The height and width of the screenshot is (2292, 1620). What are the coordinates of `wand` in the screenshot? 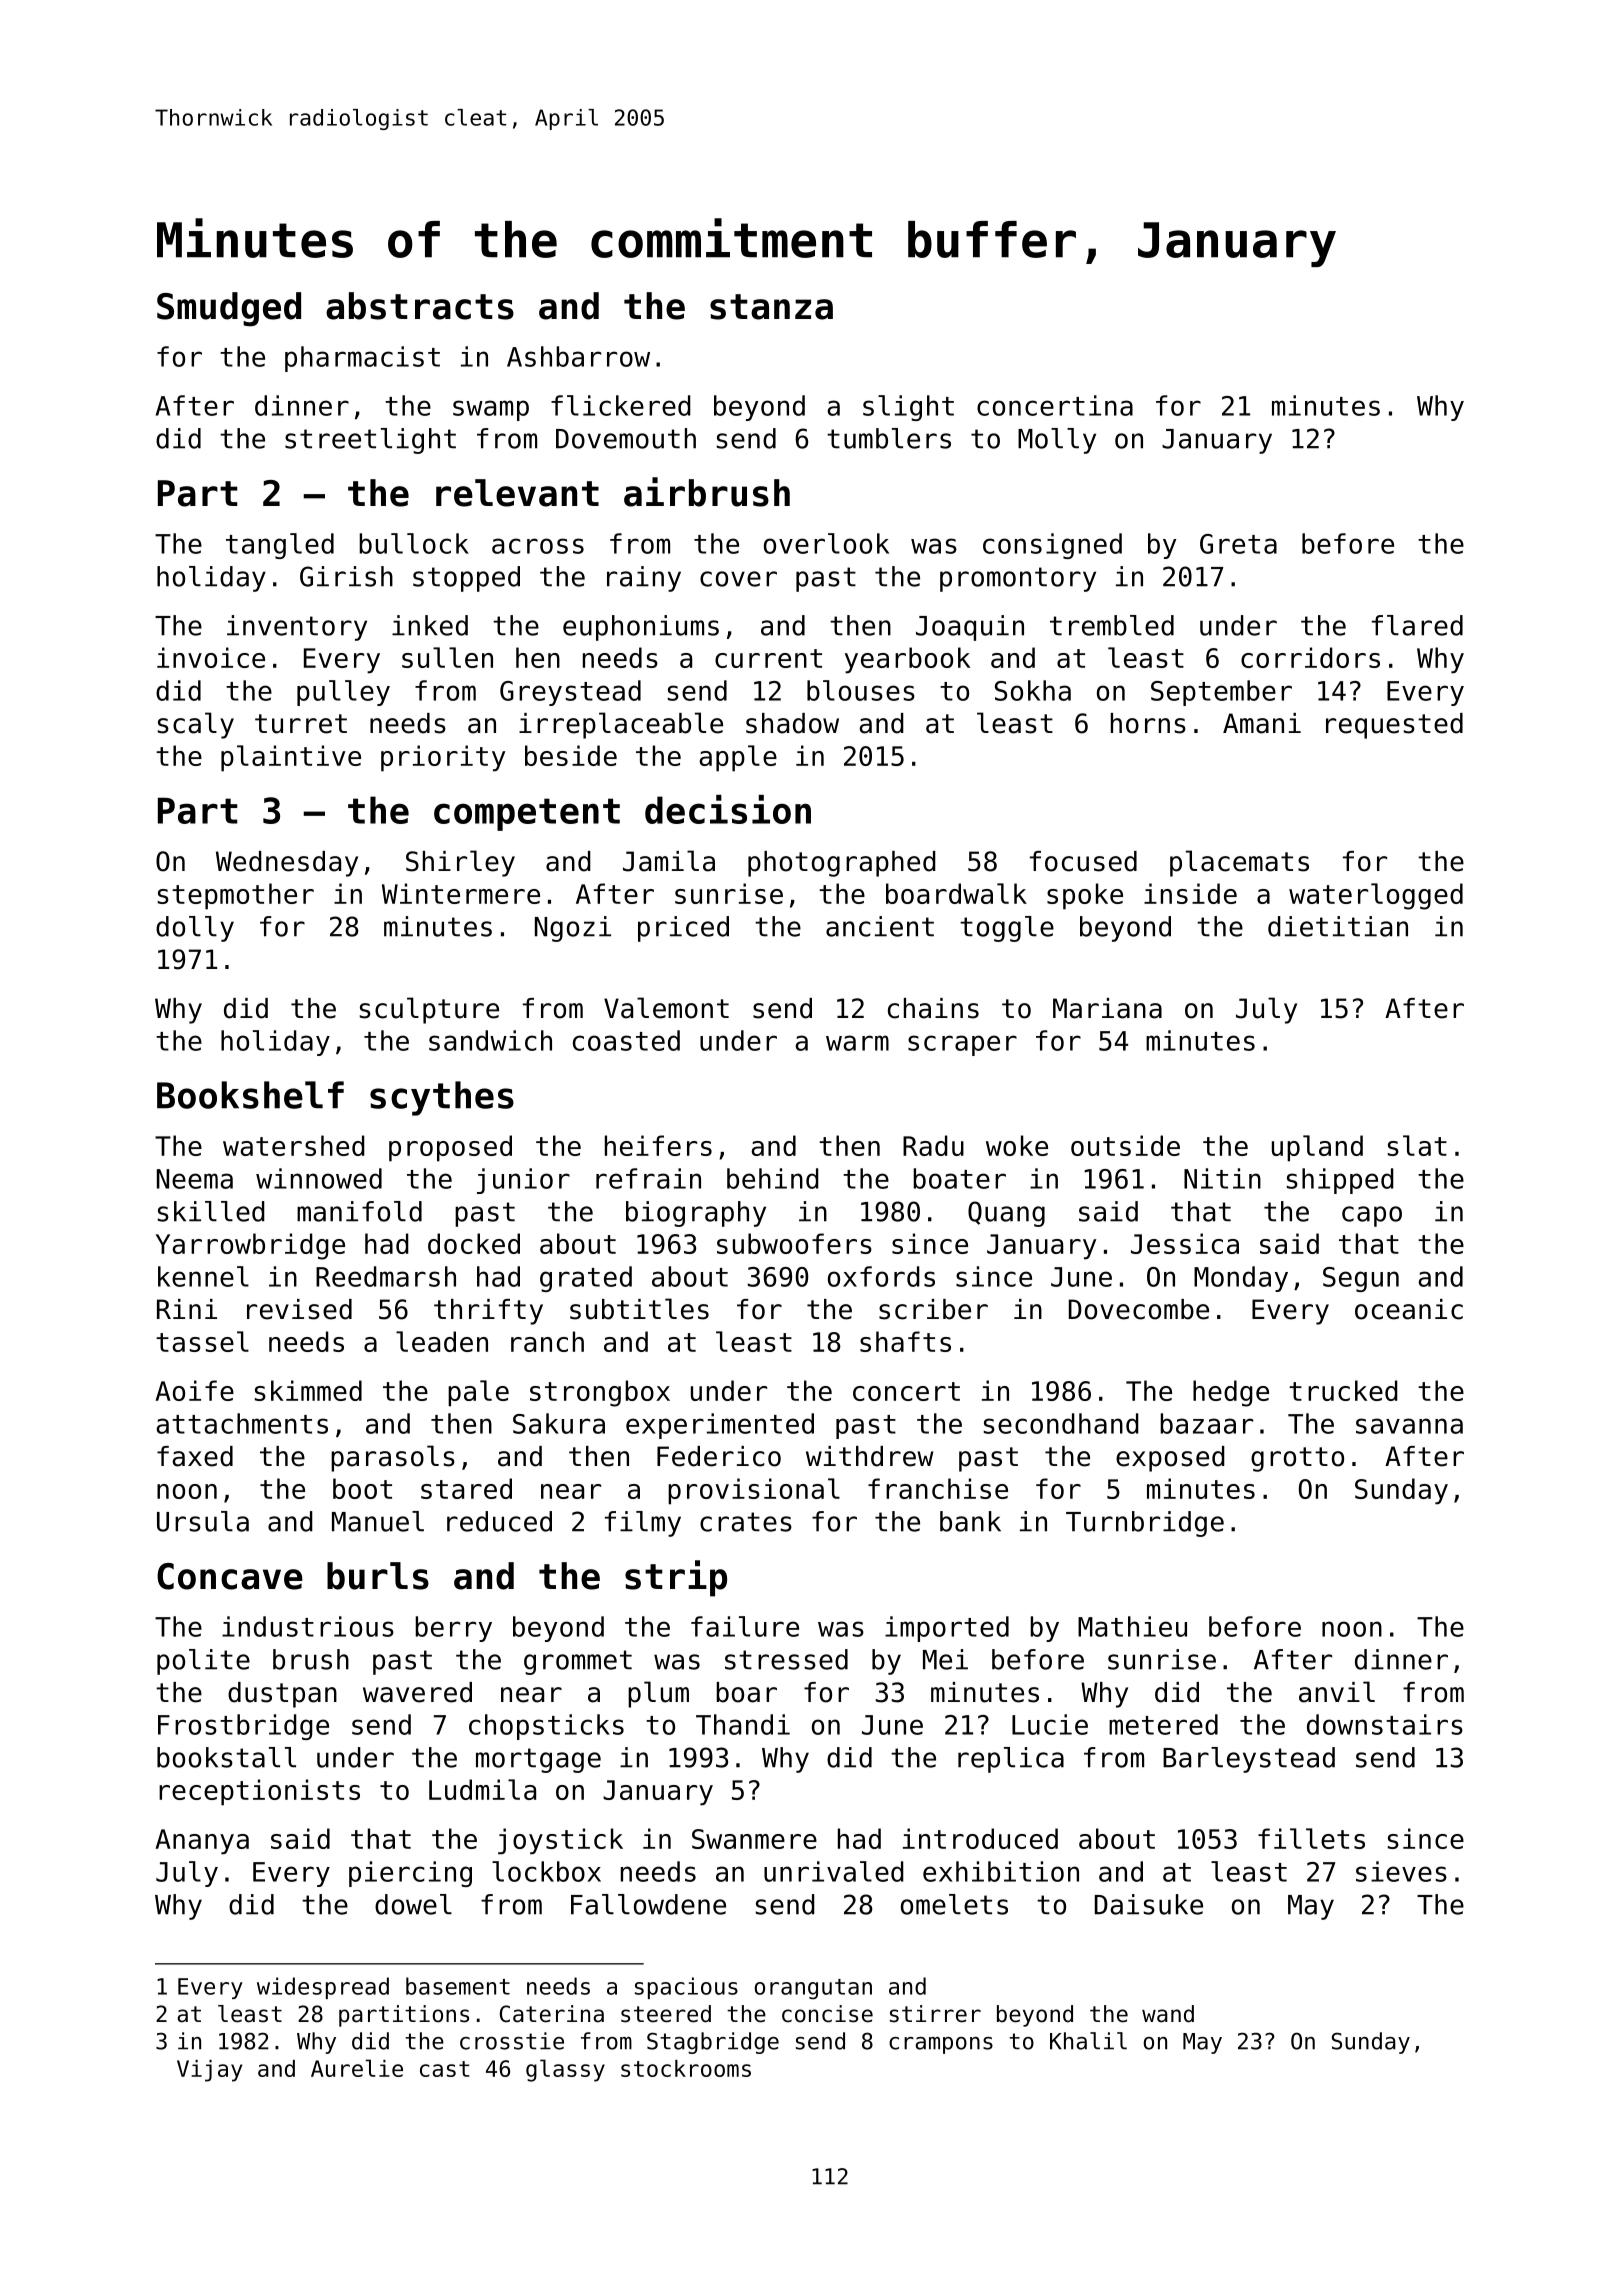 It's located at (1168, 2014).
